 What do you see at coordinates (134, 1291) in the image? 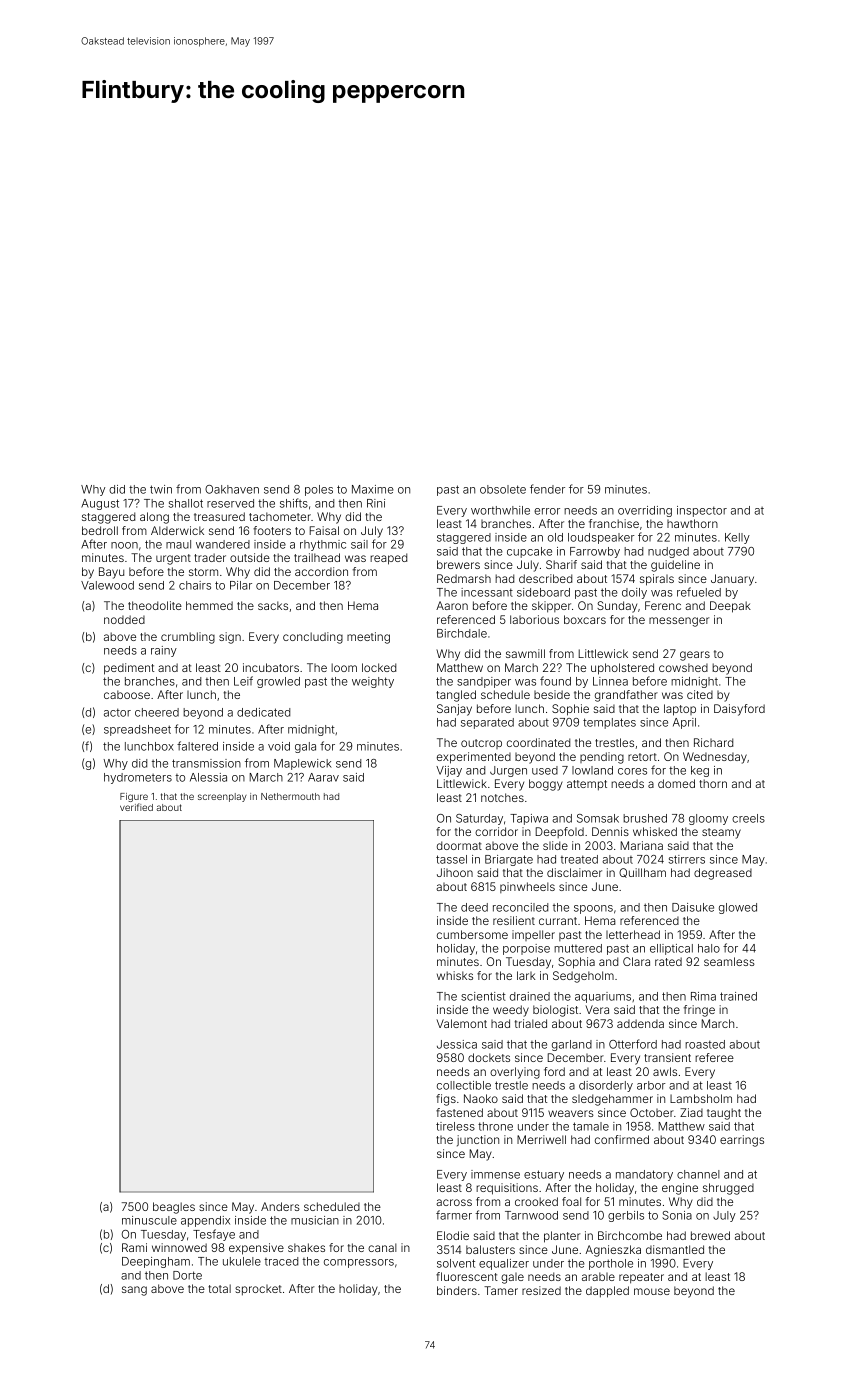
I see `sang` at bounding box center [134, 1291].
